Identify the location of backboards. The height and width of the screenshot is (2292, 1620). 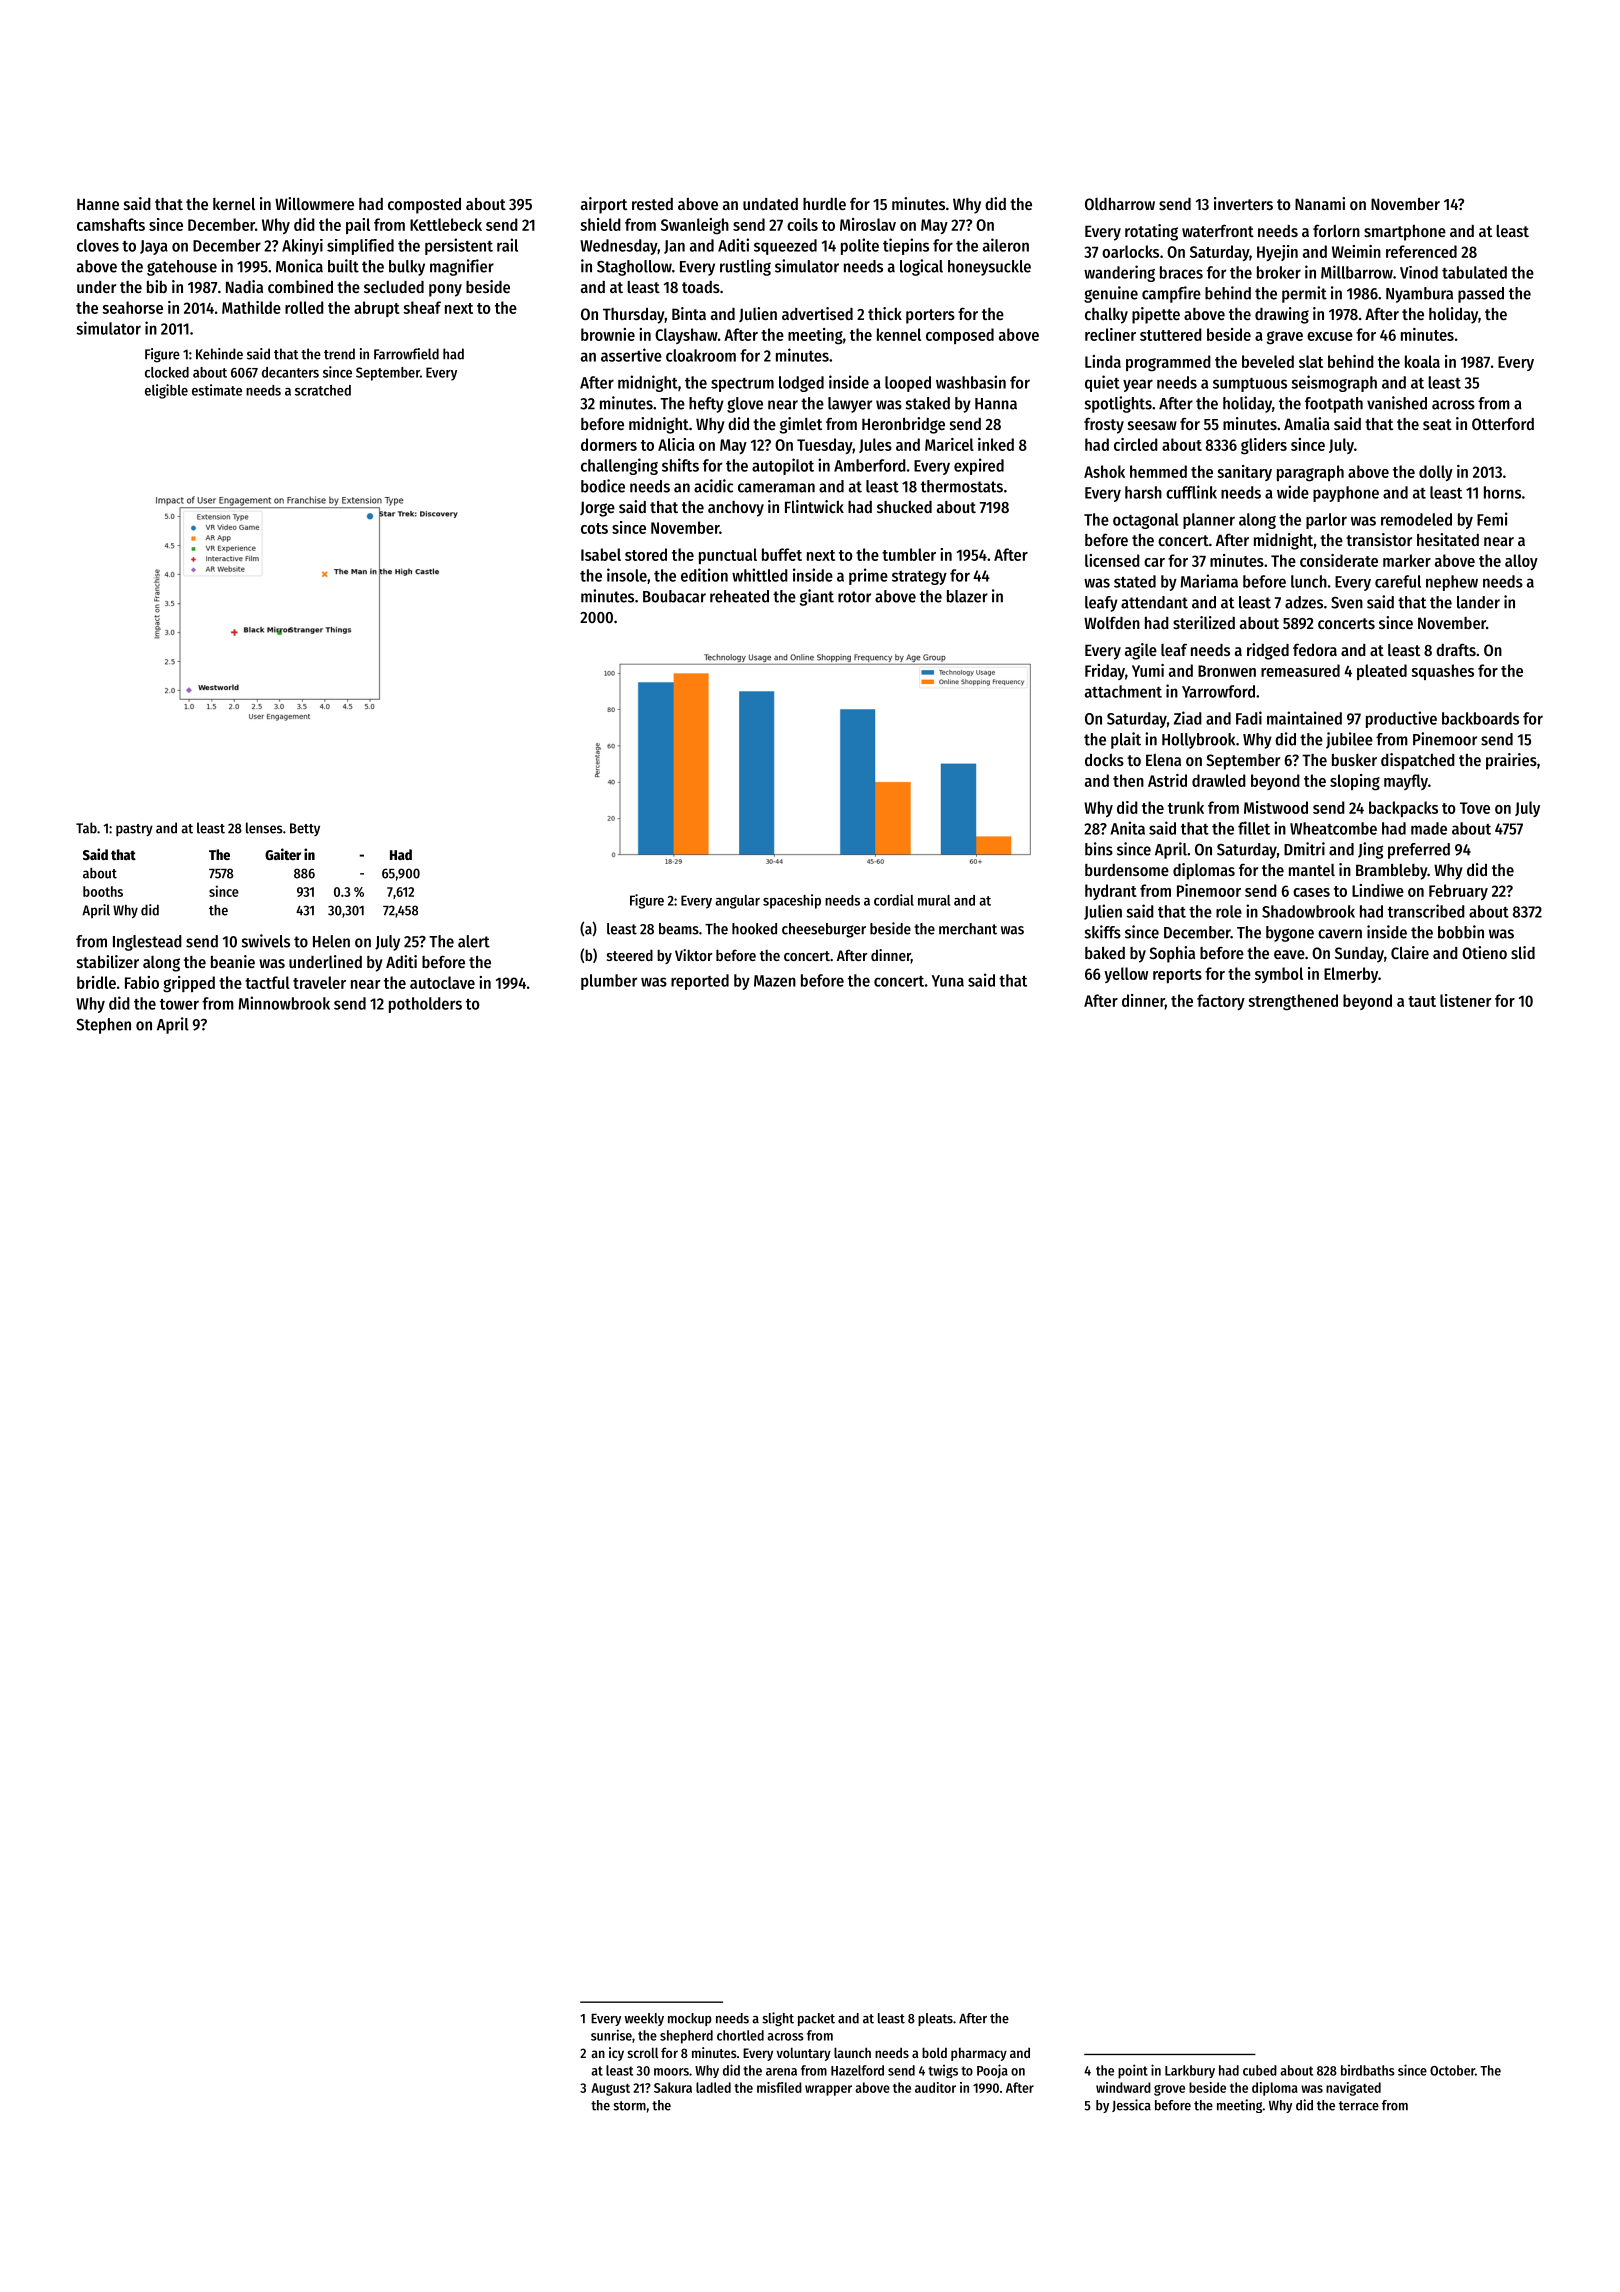
(1480, 718).
